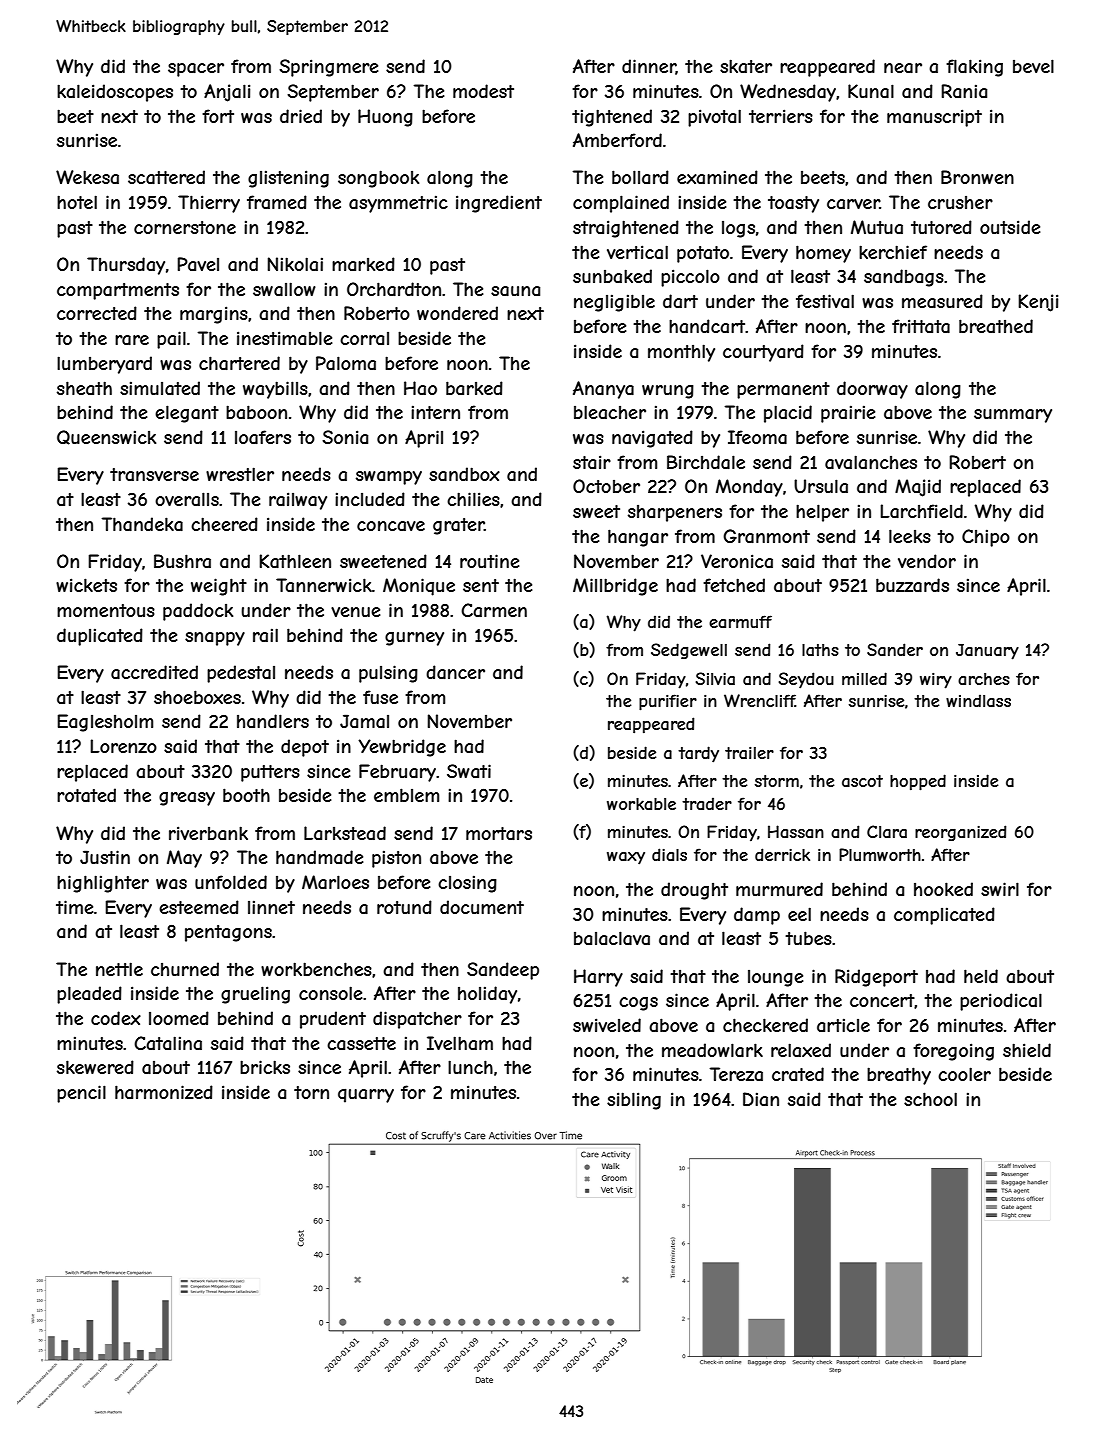 This image has height=1447, width=1118. What do you see at coordinates (288, 179) in the image?
I see `glistening` at bounding box center [288, 179].
